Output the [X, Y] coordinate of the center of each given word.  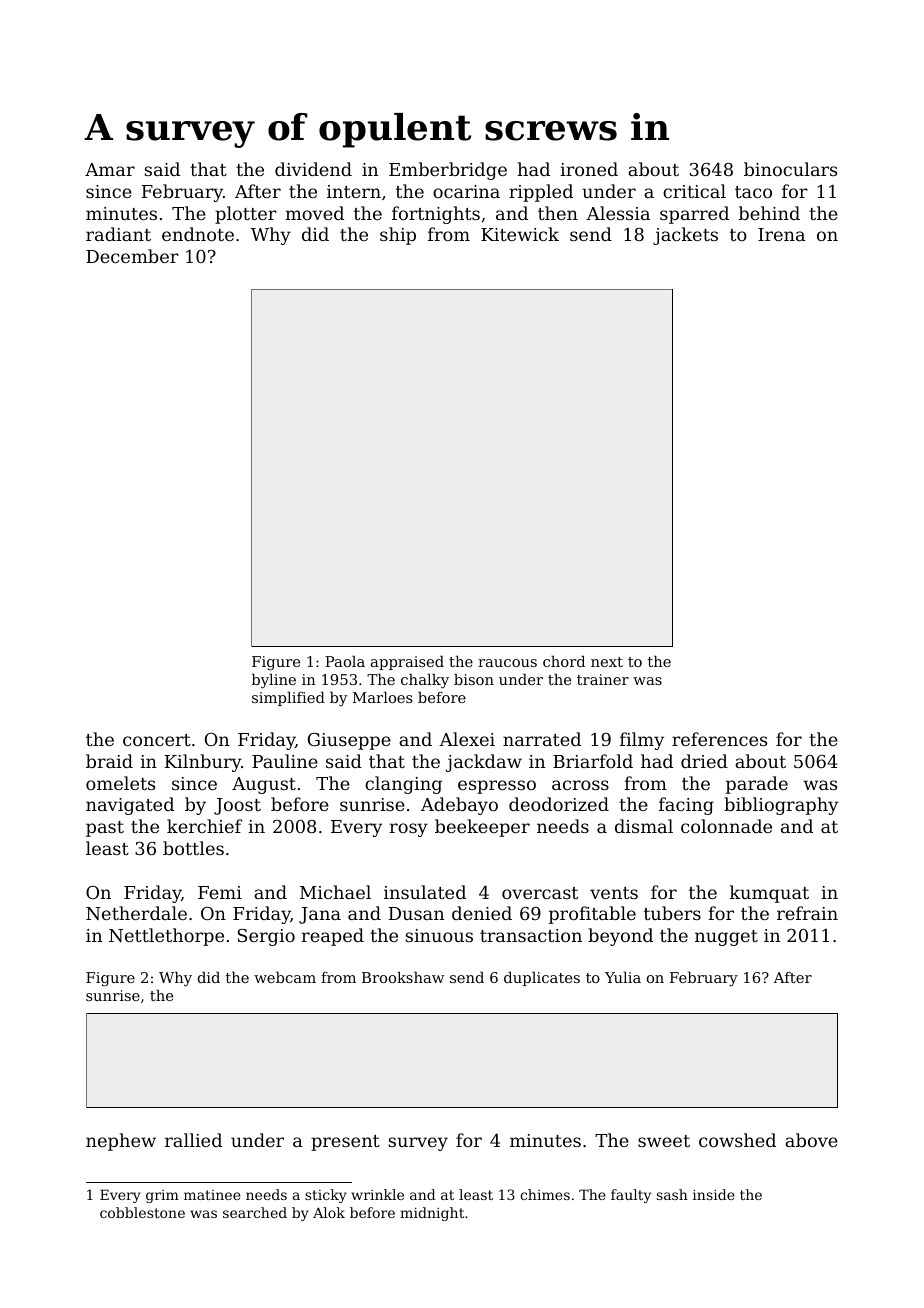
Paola [345, 661]
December [132, 256]
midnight [432, 1214]
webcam [285, 977]
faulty [631, 1196]
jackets [685, 236]
